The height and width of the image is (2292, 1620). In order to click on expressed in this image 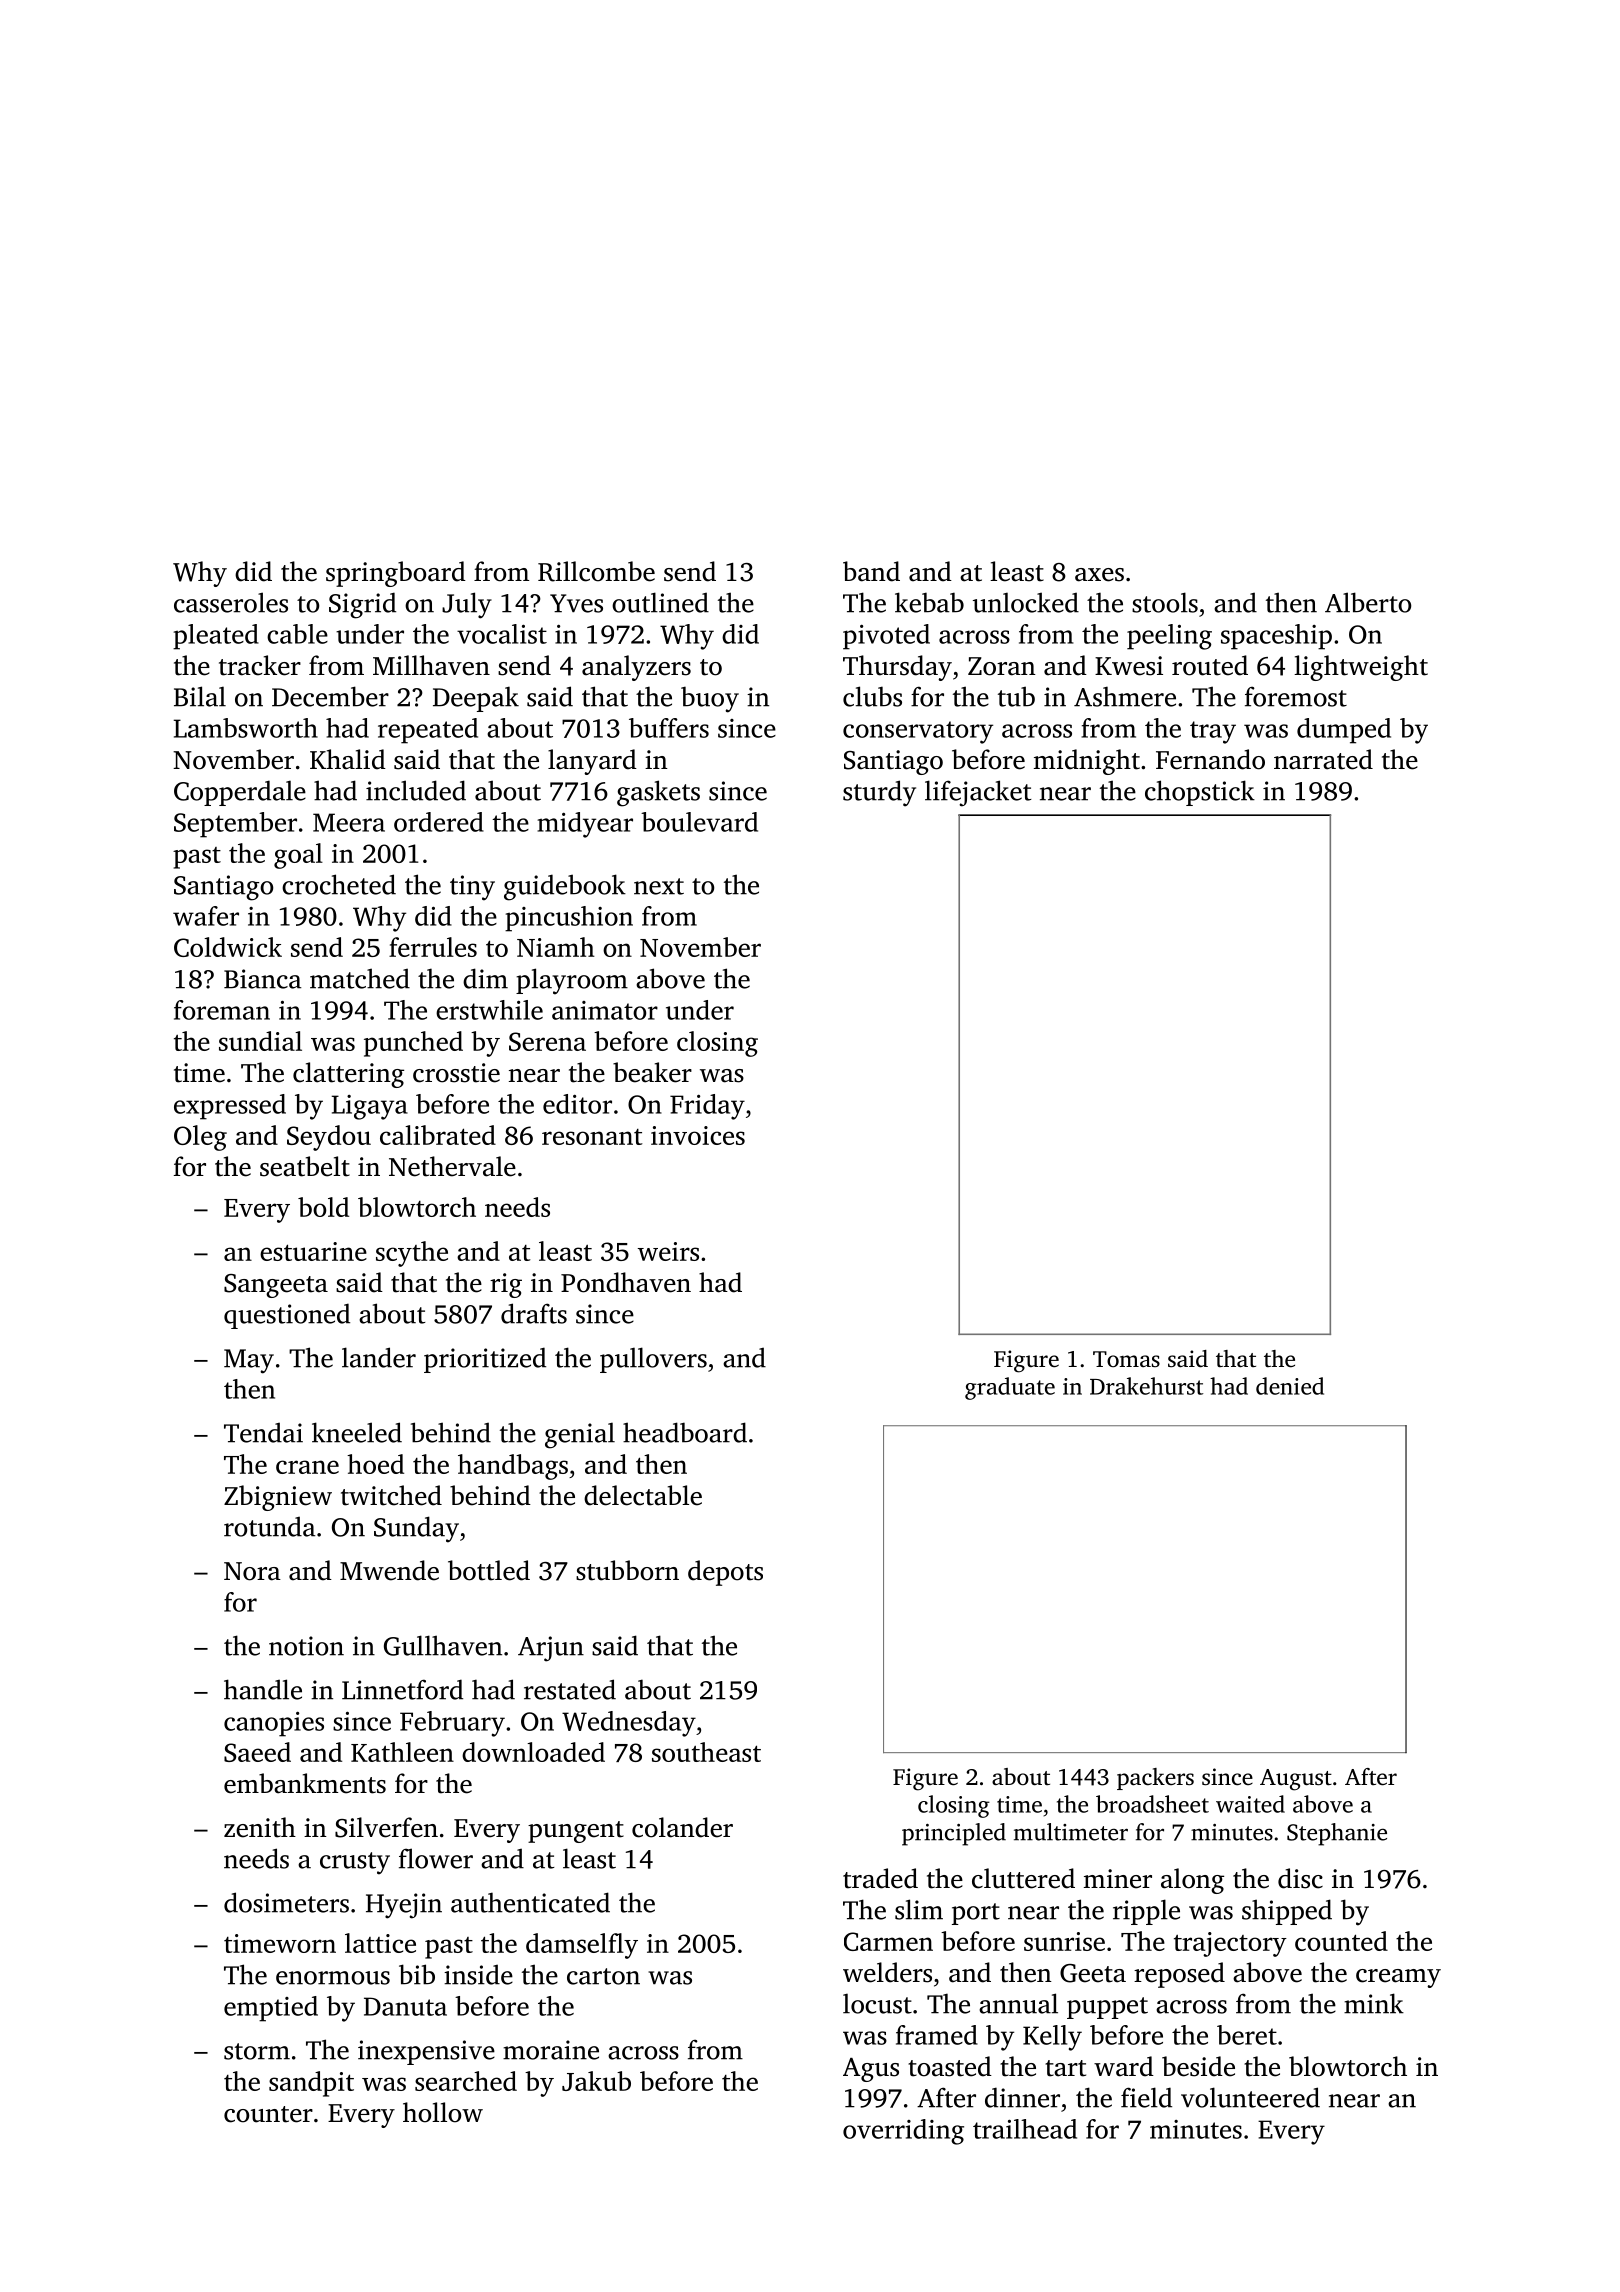, I will do `click(230, 1107)`.
